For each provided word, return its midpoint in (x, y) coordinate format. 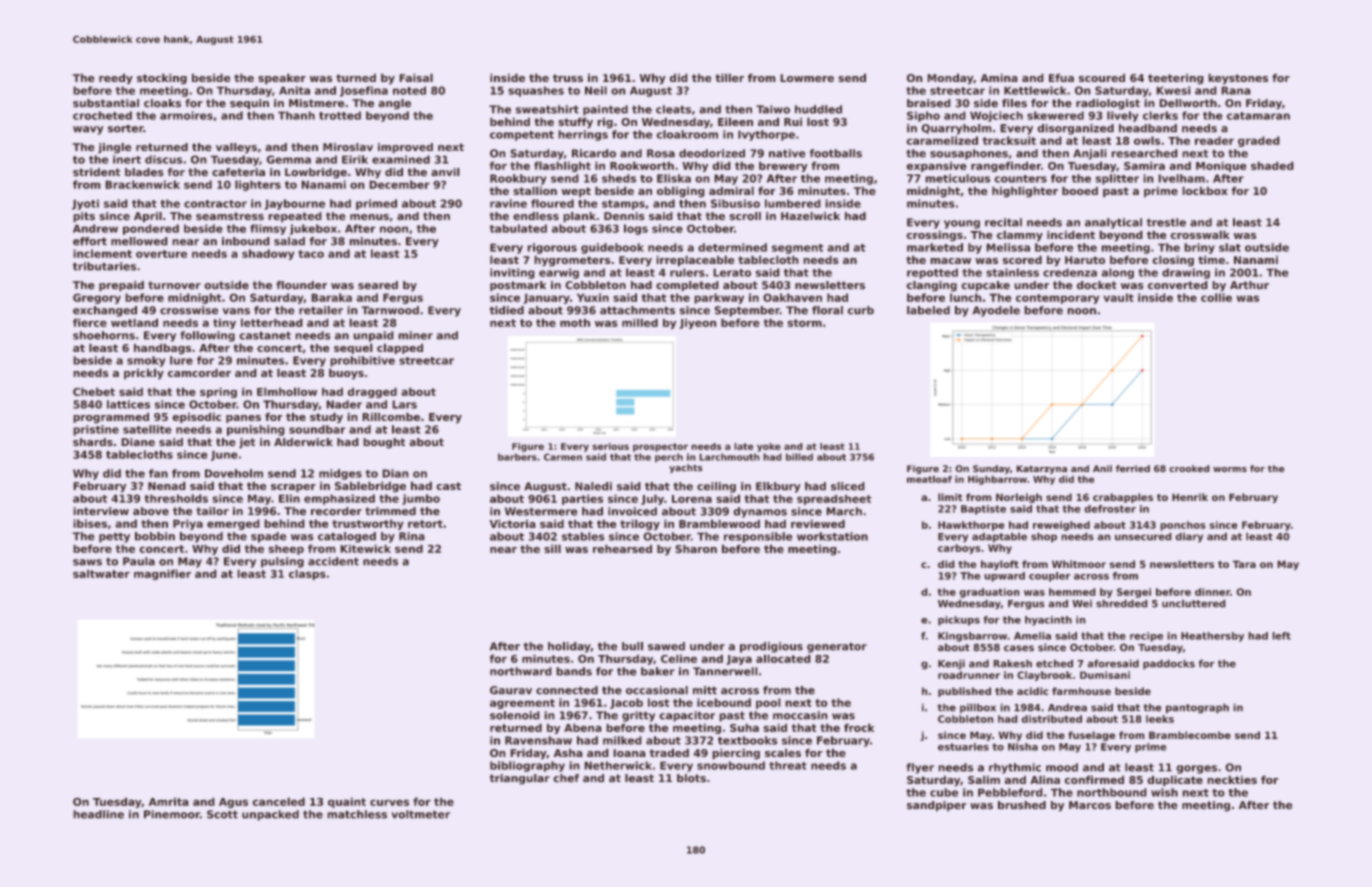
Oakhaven (792, 297)
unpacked (270, 815)
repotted (932, 273)
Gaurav (511, 690)
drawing (1186, 273)
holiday (569, 647)
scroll (745, 216)
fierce (90, 322)
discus (163, 159)
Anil (1102, 468)
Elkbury (778, 487)
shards (93, 442)
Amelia (1032, 636)
